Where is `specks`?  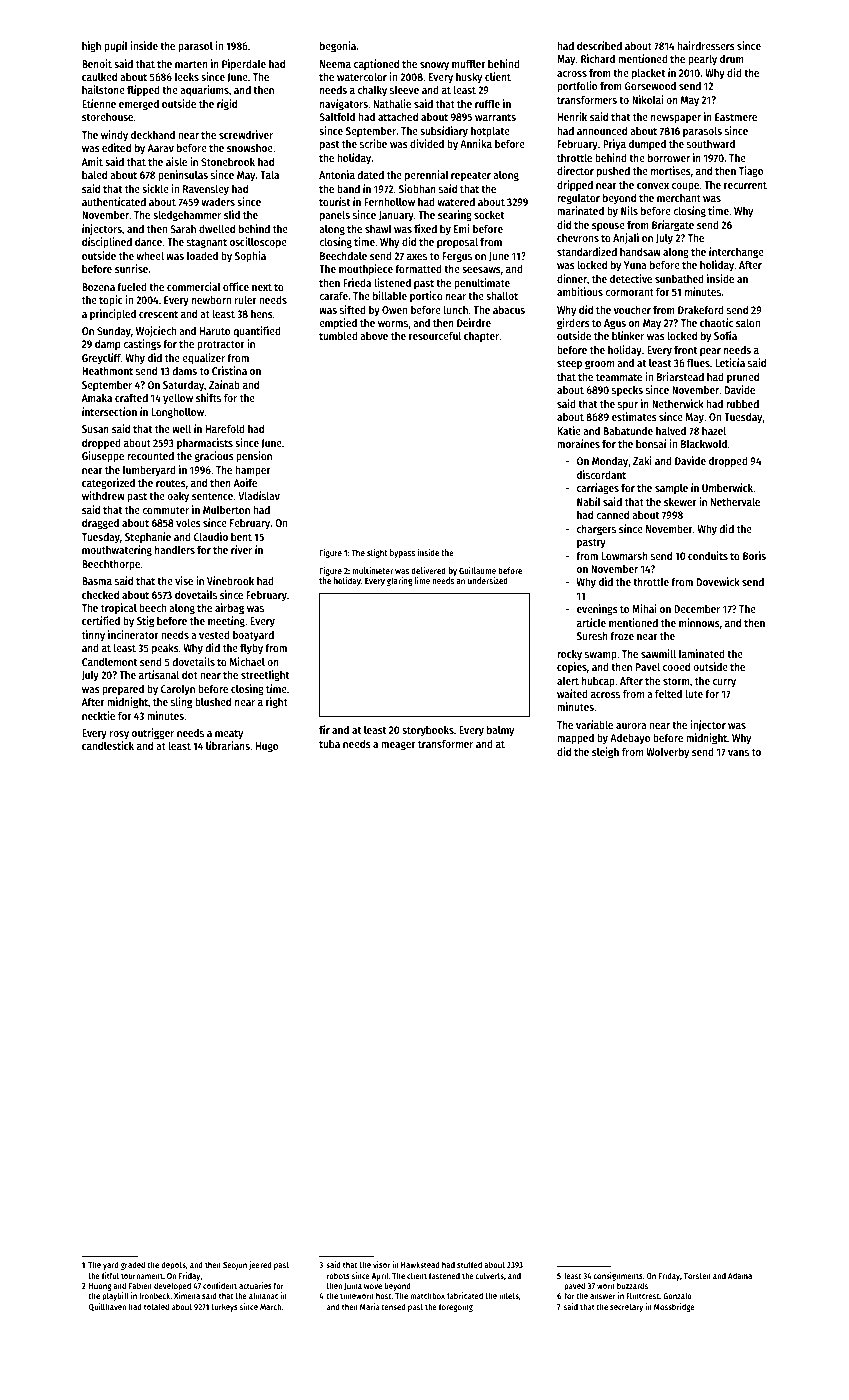
specks is located at coordinates (627, 391).
